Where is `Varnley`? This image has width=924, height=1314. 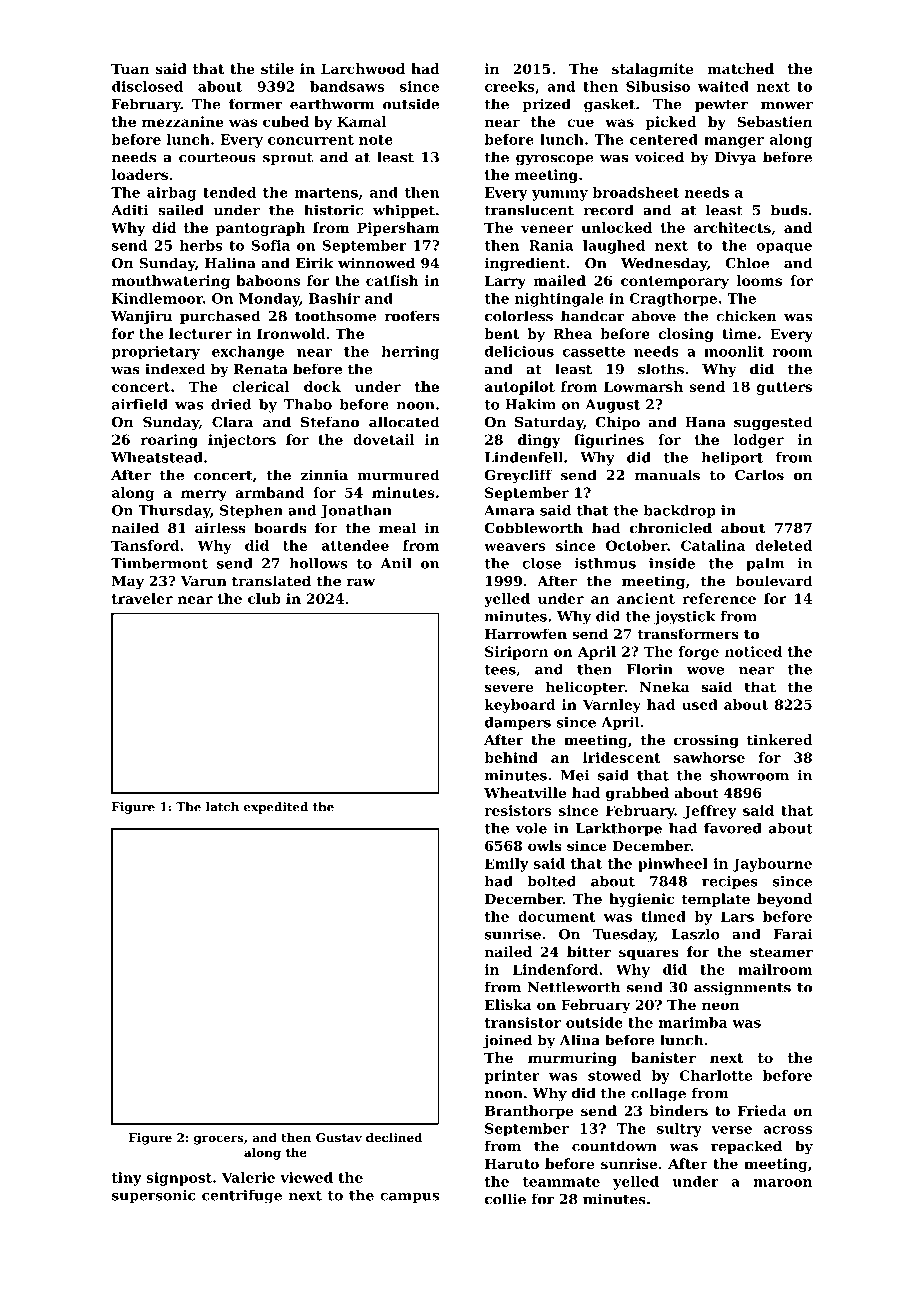 Varnley is located at coordinates (612, 706).
